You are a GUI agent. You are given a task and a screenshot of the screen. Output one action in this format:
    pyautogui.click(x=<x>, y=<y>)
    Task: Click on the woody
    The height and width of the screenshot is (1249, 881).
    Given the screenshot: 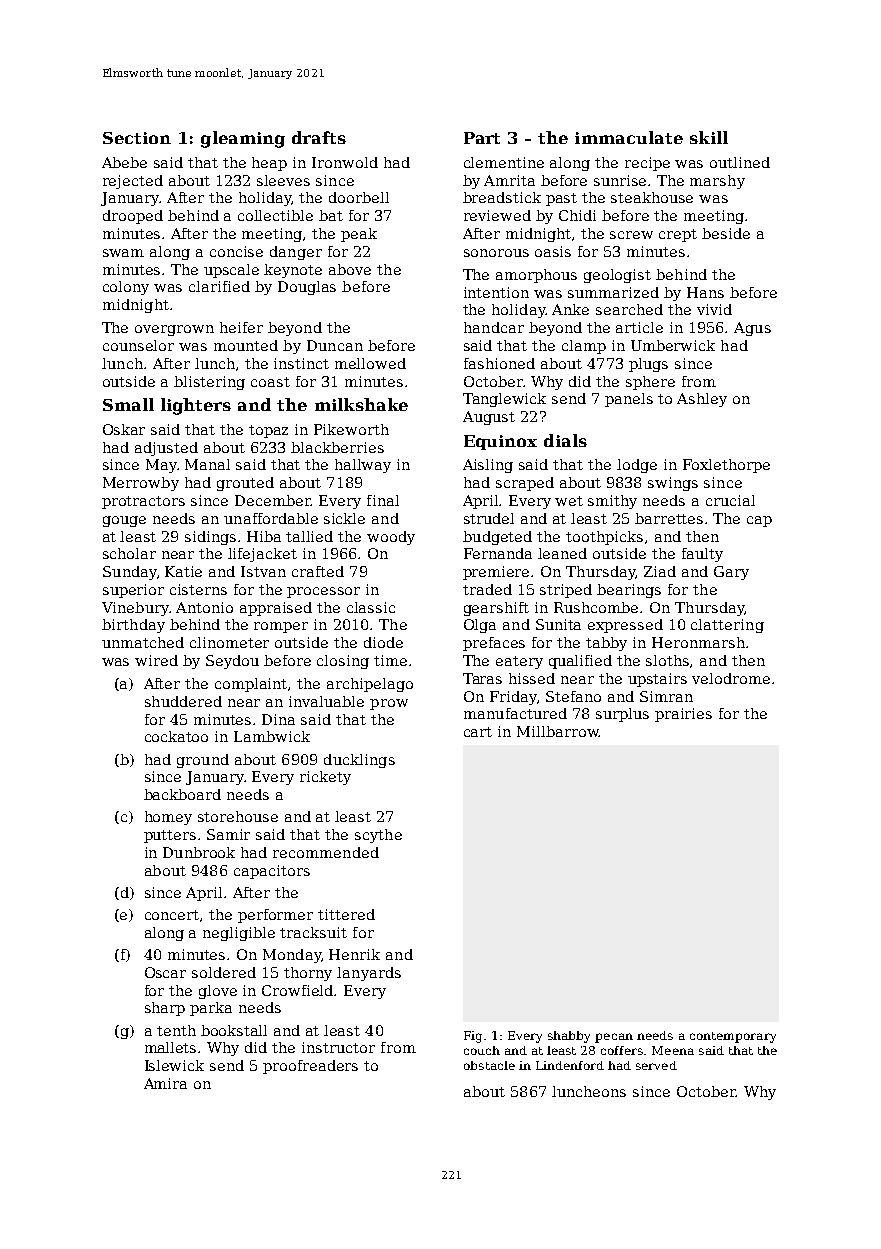 What is the action you would take?
    pyautogui.click(x=391, y=538)
